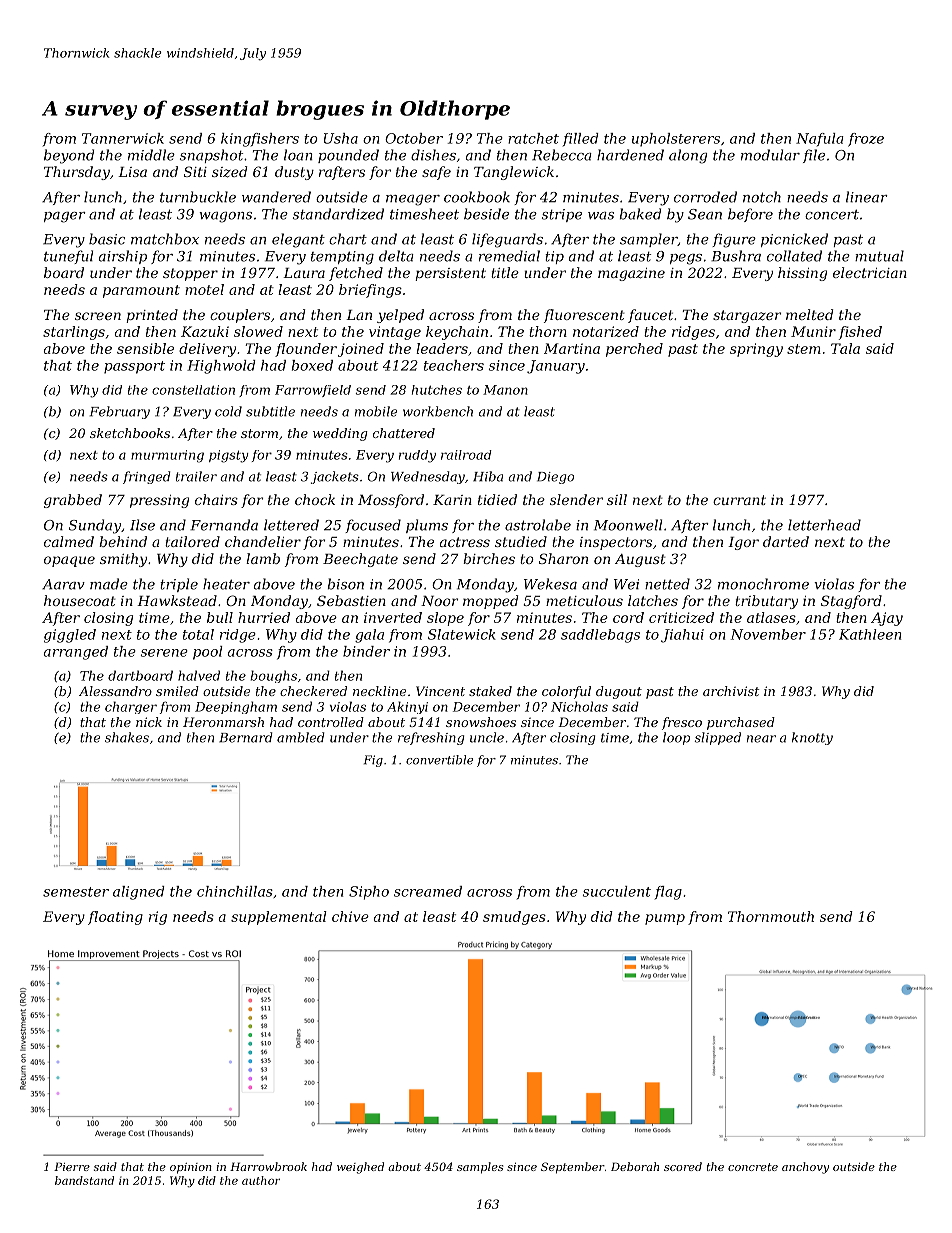  Describe the element at coordinates (870, 272) in the image. I see `electrician` at that location.
